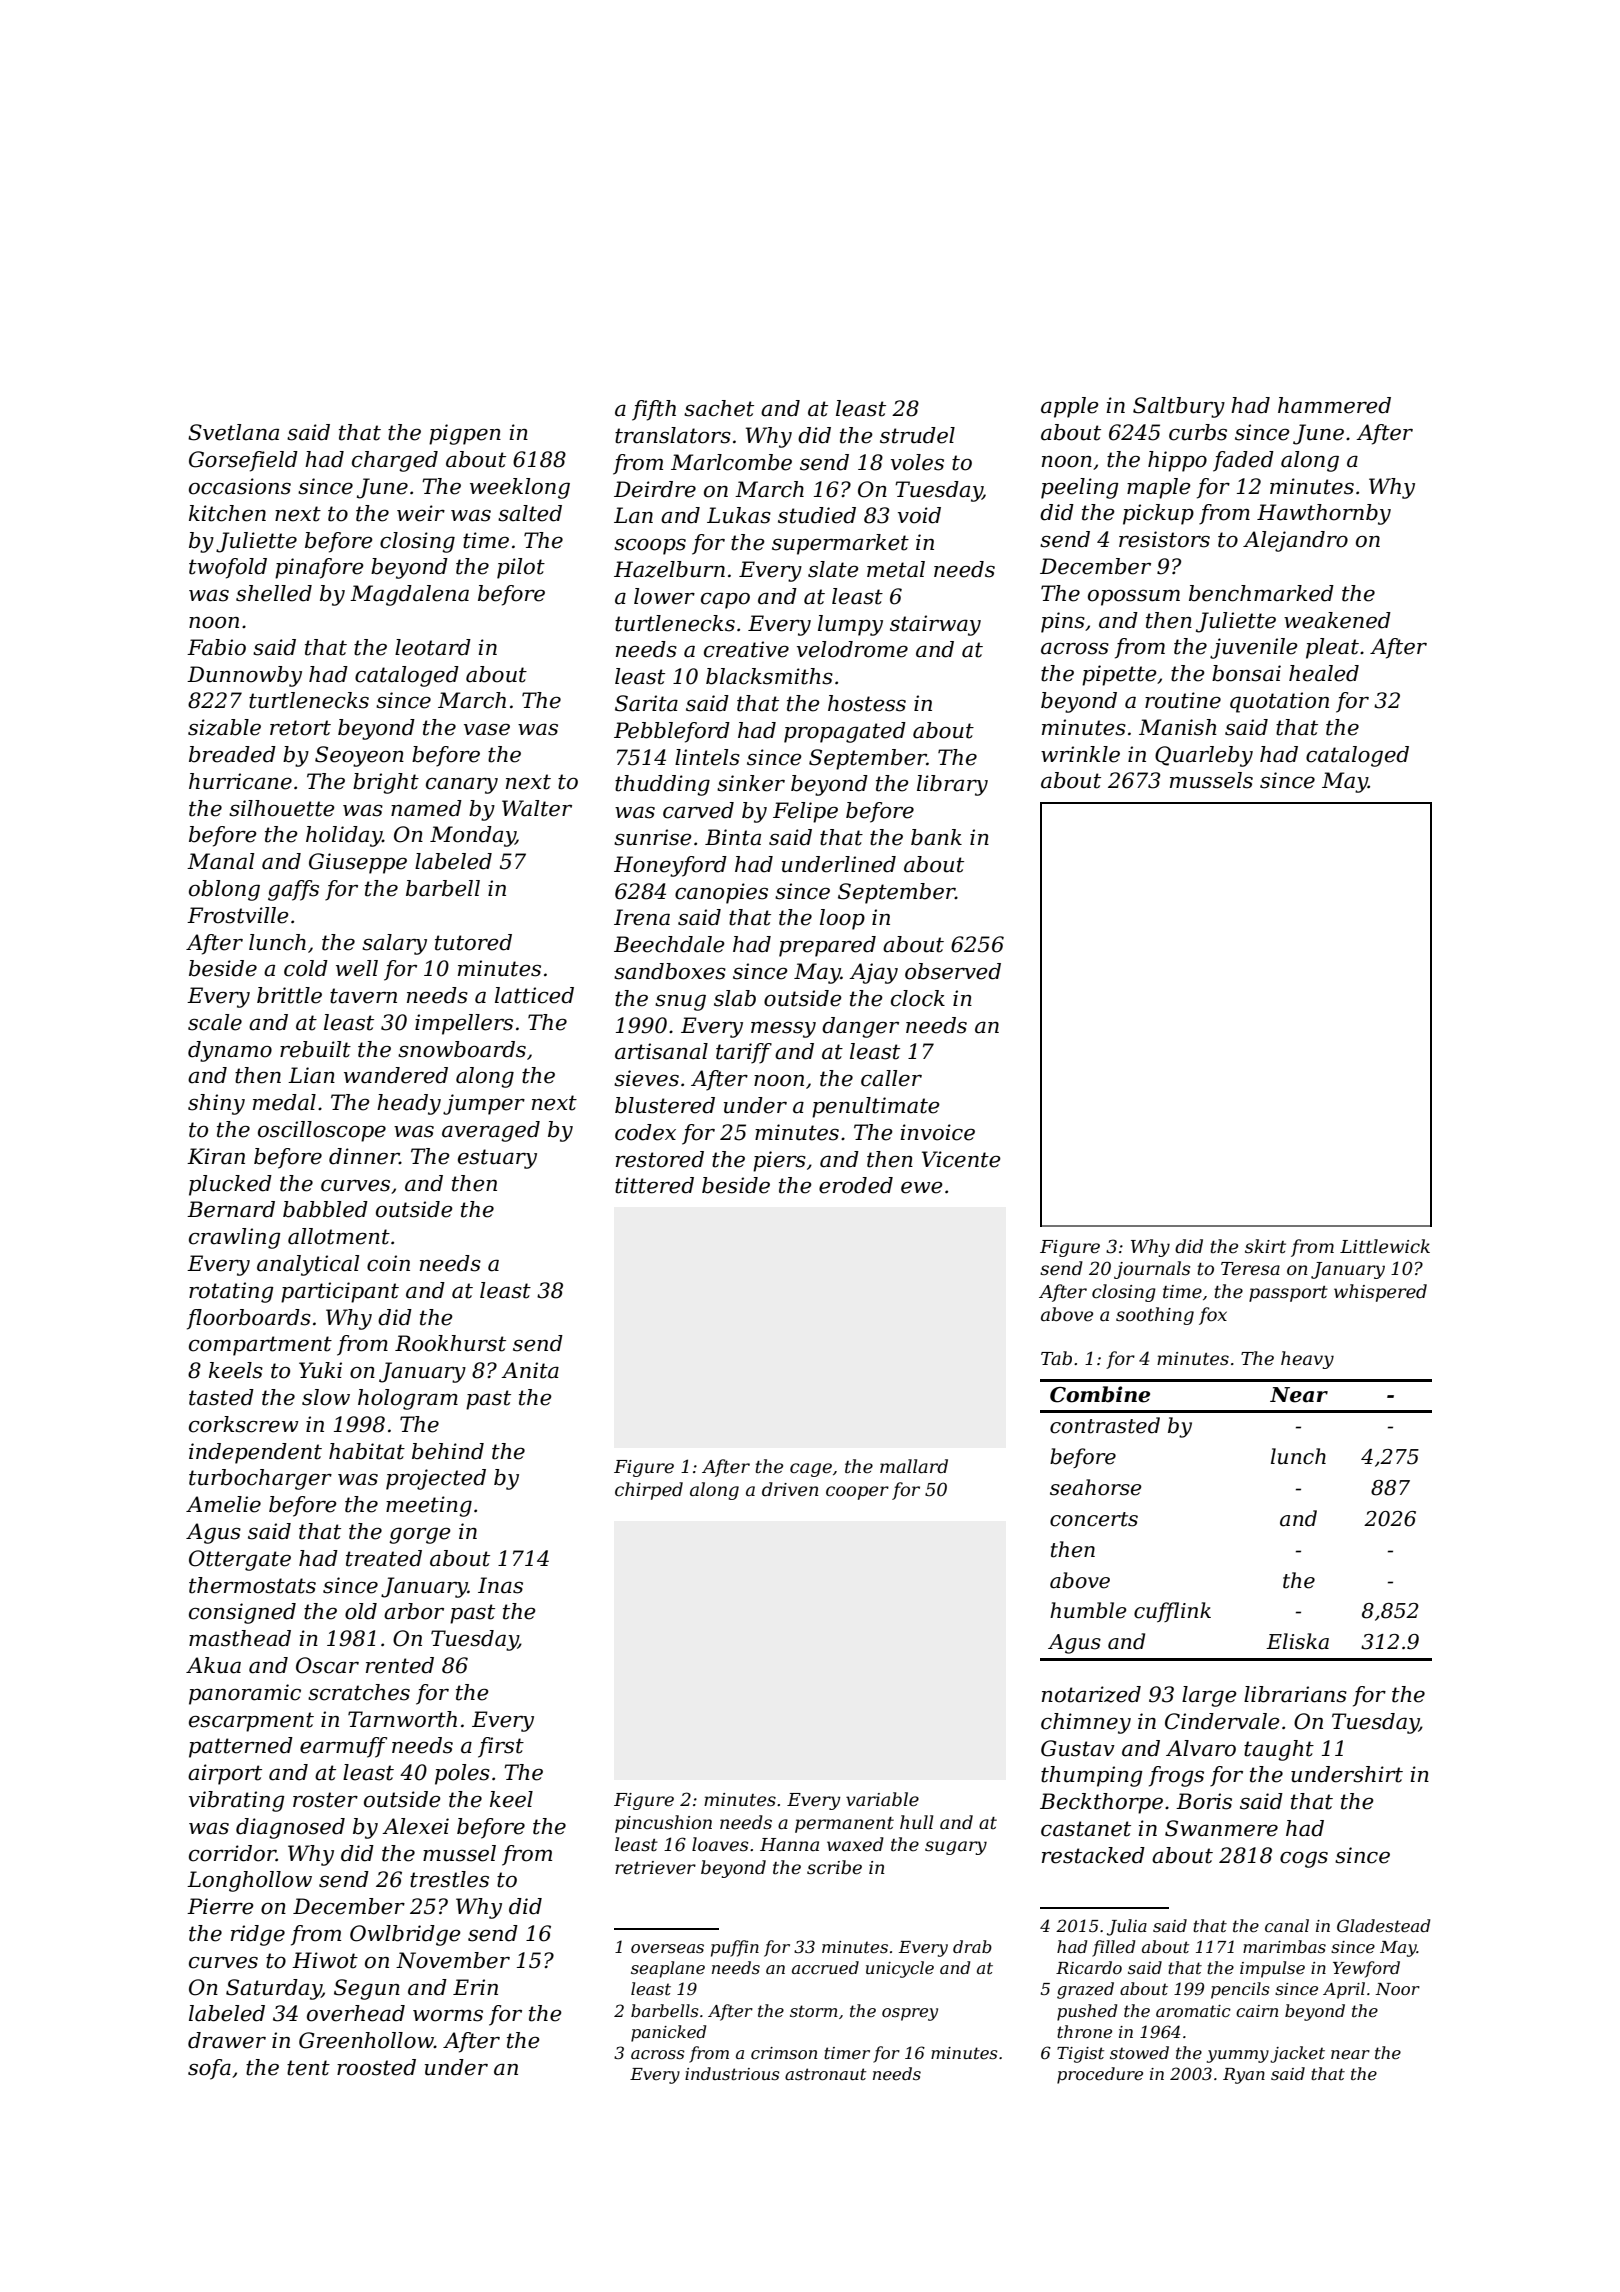 The image size is (1620, 2292). I want to click on Saltbury, so click(1179, 407).
